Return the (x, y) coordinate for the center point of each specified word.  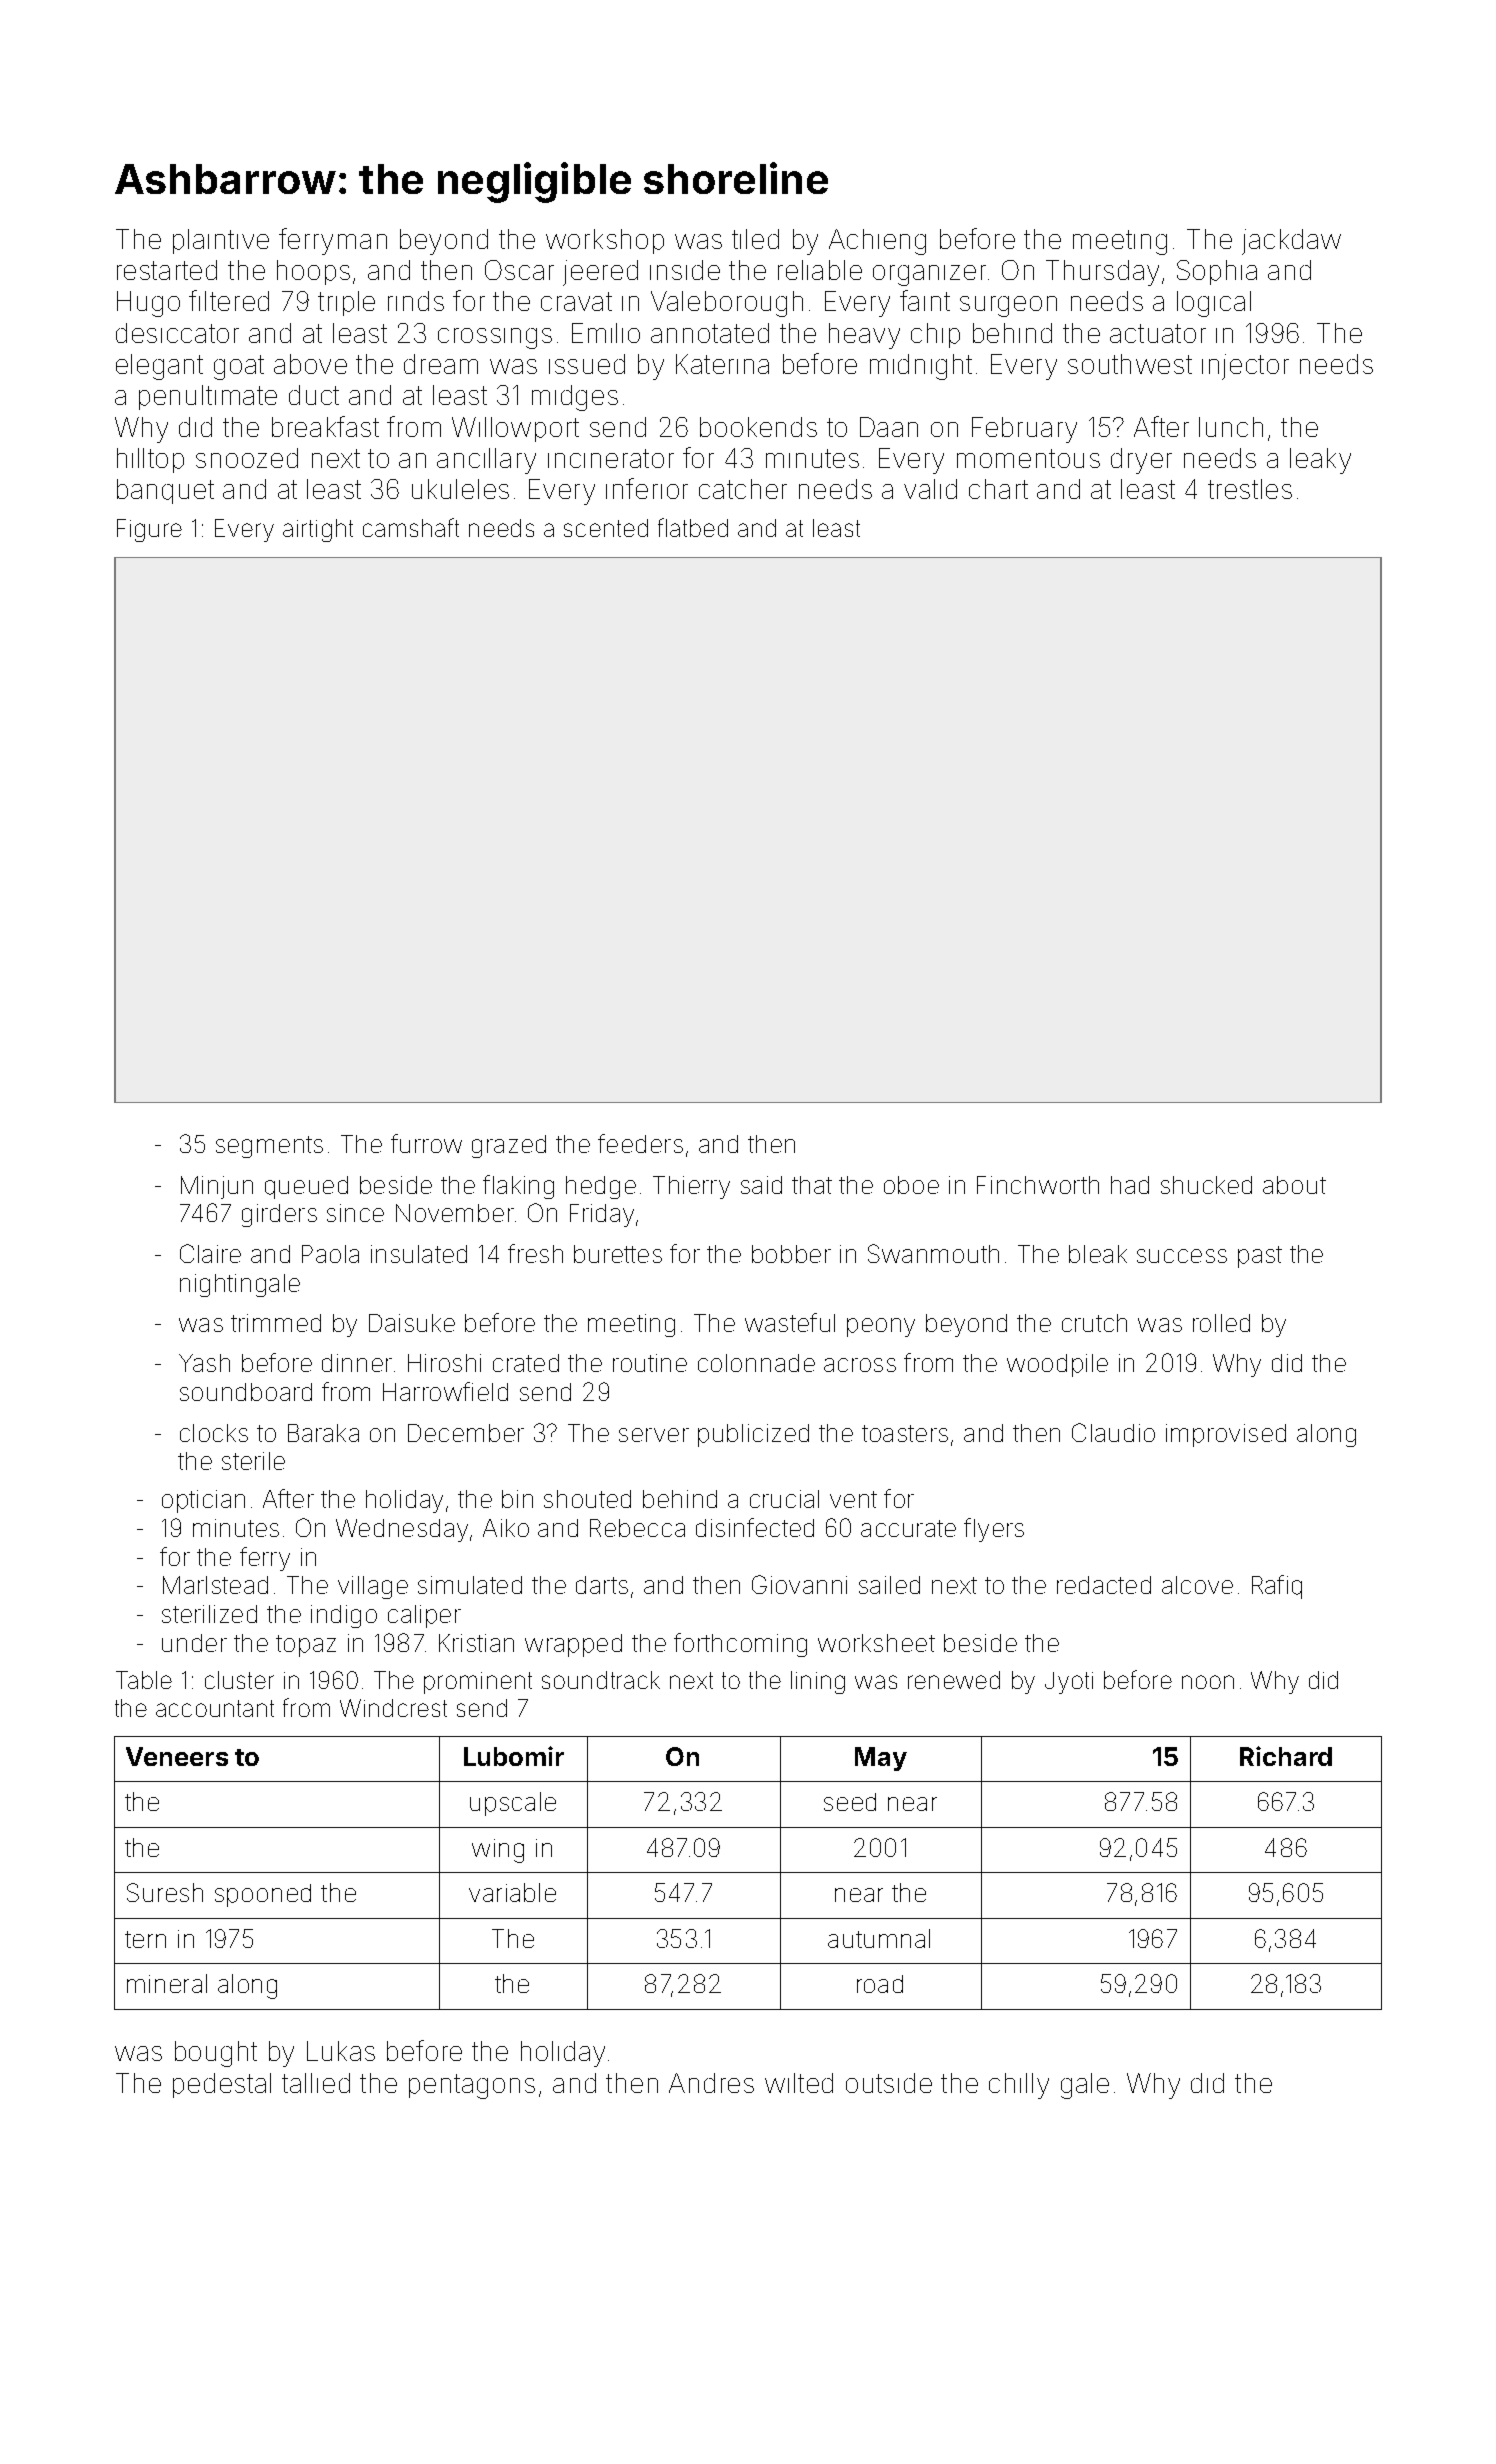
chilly (1019, 2086)
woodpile (1057, 1365)
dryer (1141, 461)
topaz (306, 1646)
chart (998, 489)
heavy (864, 336)
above (310, 364)
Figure (149, 530)
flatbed (693, 527)
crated (526, 1363)
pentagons (472, 2086)
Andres (711, 2083)
